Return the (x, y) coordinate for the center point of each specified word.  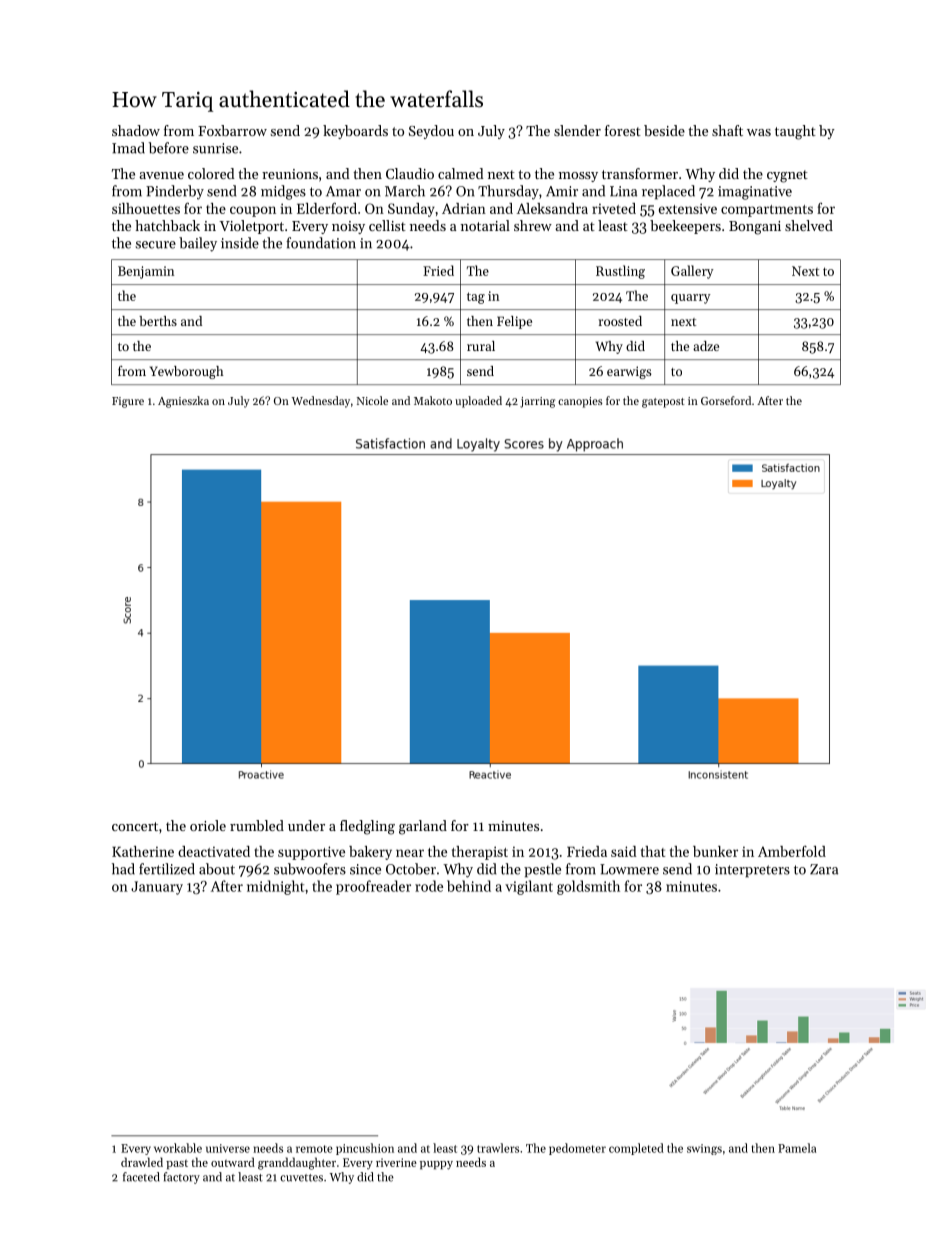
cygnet (787, 176)
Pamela (797, 1148)
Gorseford (726, 400)
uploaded (478, 402)
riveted (614, 208)
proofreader (373, 887)
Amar (343, 191)
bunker (715, 851)
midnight (275, 887)
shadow (136, 130)
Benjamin (146, 272)
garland (423, 827)
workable (178, 1148)
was (759, 132)
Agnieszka (183, 402)
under (306, 825)
